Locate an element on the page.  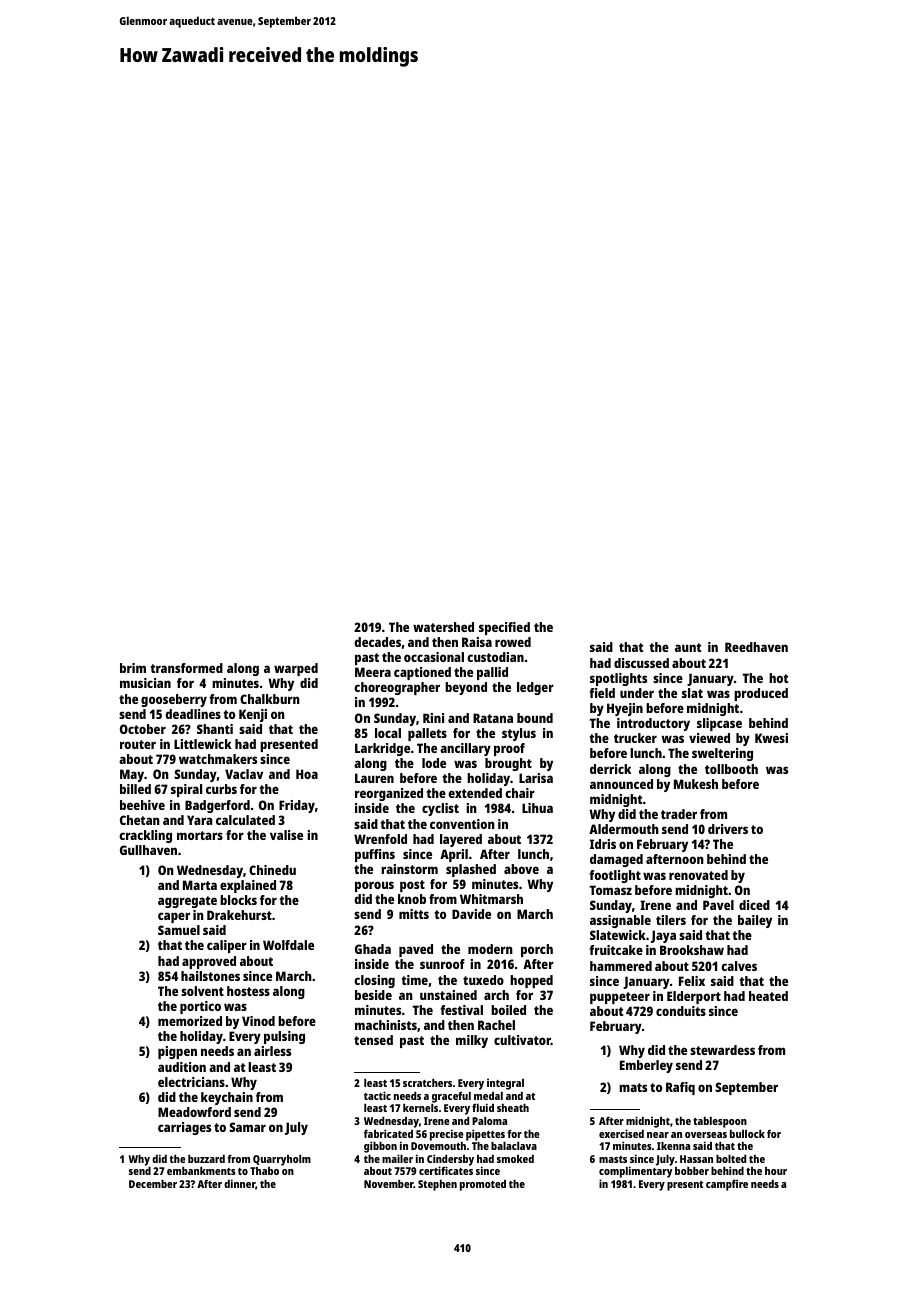
December is located at coordinates (153, 1184).
